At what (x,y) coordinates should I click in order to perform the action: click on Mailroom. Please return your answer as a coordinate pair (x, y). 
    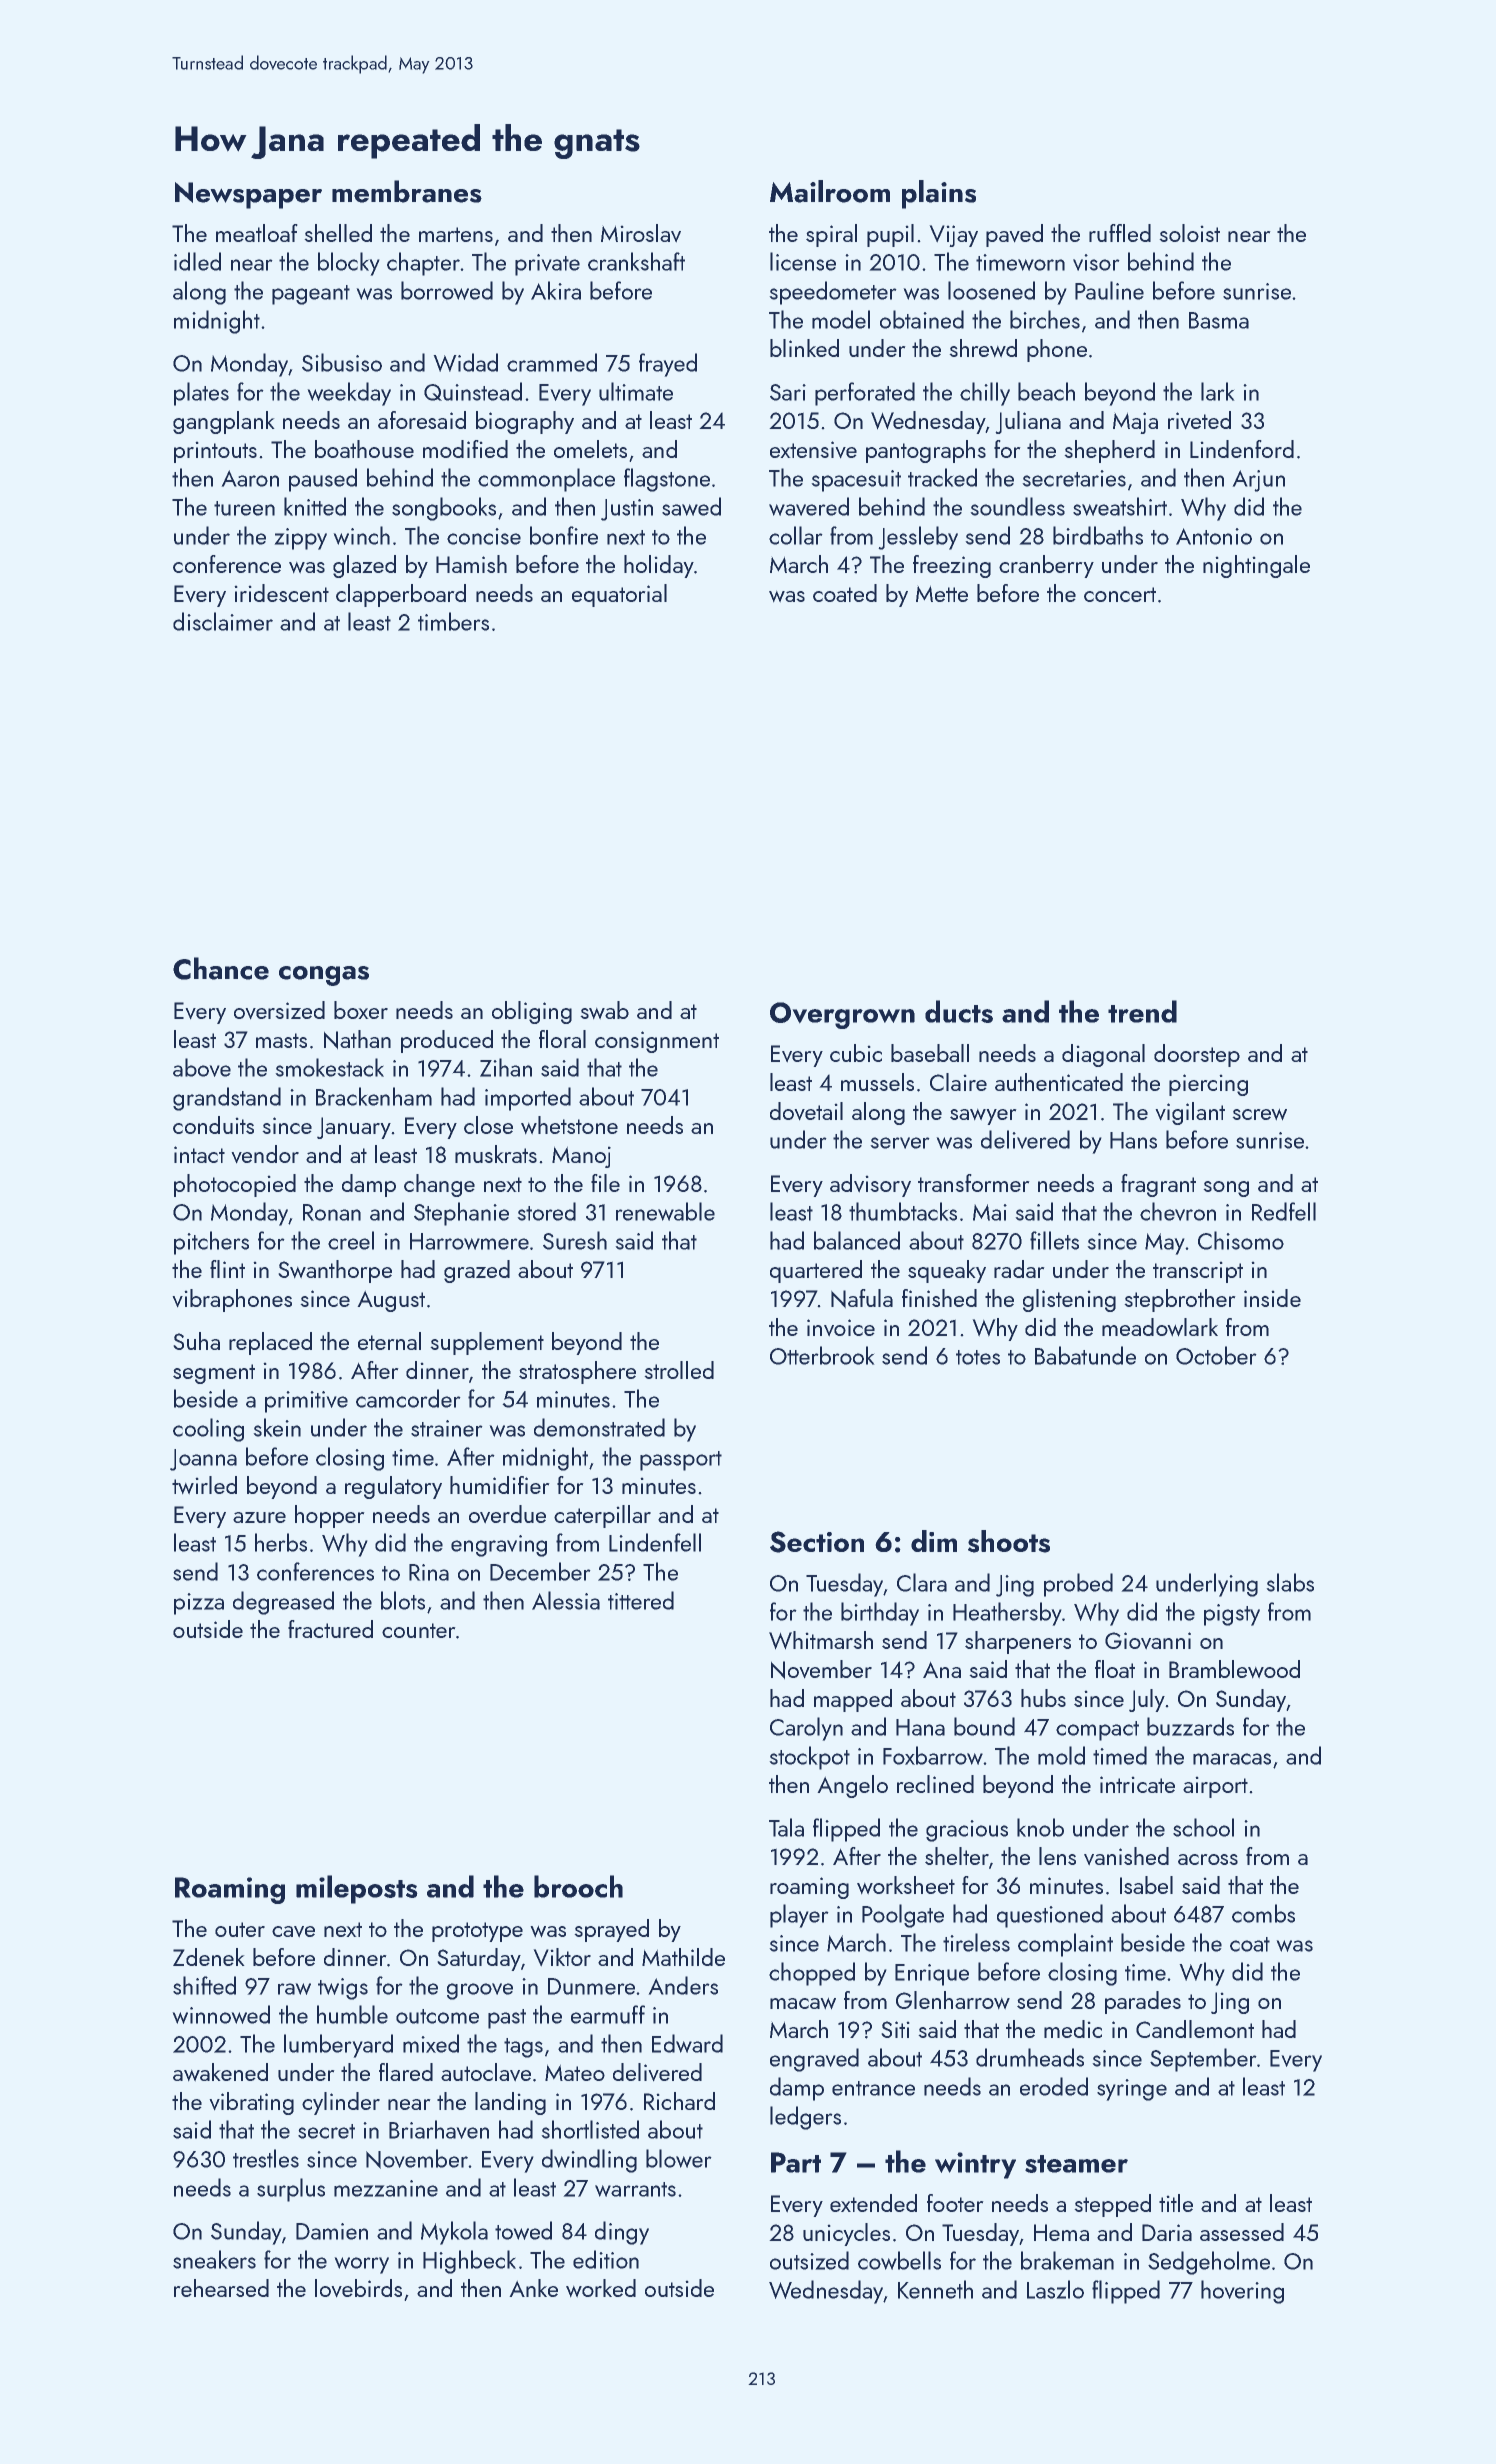
    Looking at the image, I should click on (830, 191).
